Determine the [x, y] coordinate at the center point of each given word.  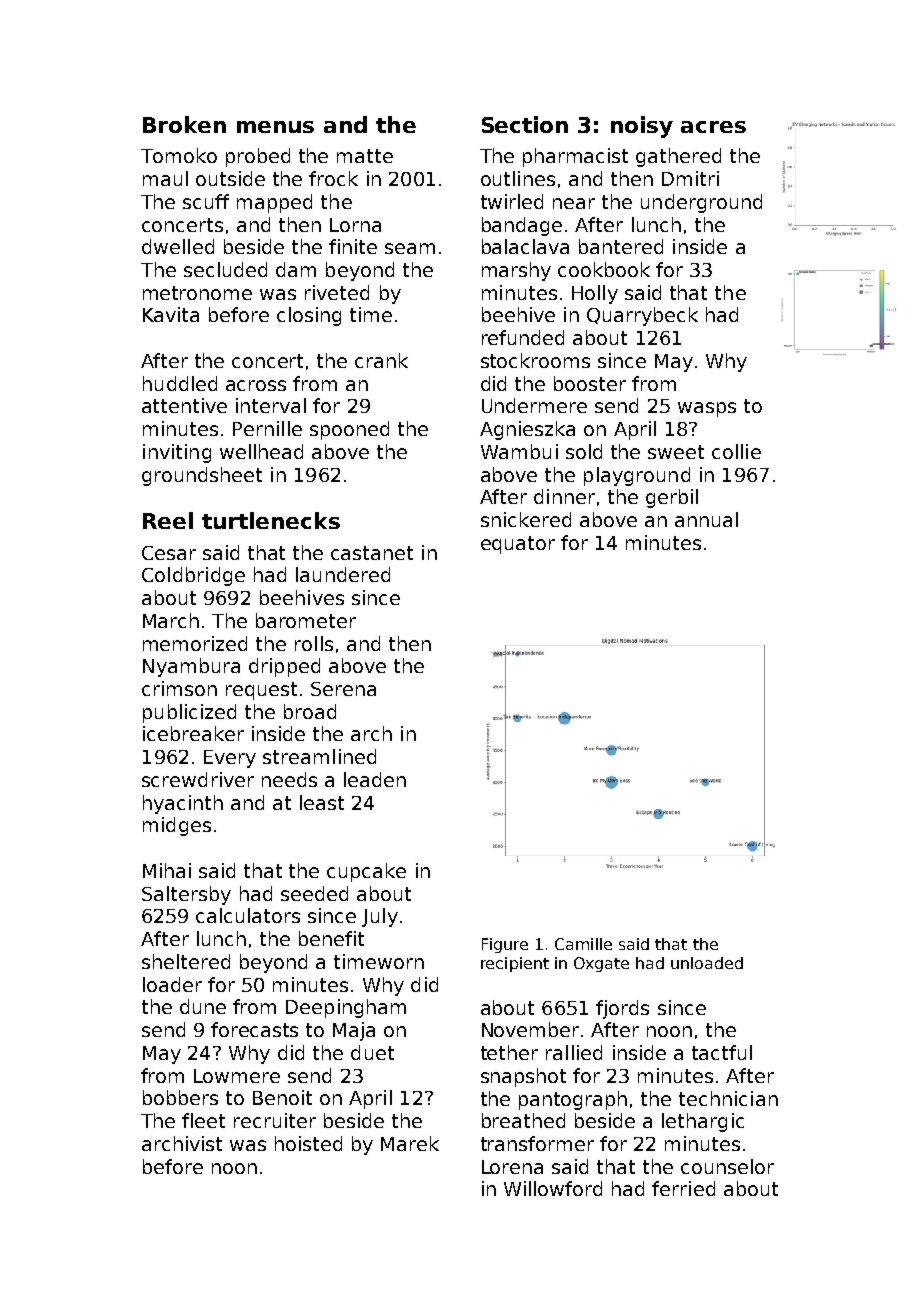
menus [275, 127]
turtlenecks [271, 520]
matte [365, 156]
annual [706, 519]
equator [518, 545]
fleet [203, 1120]
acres [713, 127]
